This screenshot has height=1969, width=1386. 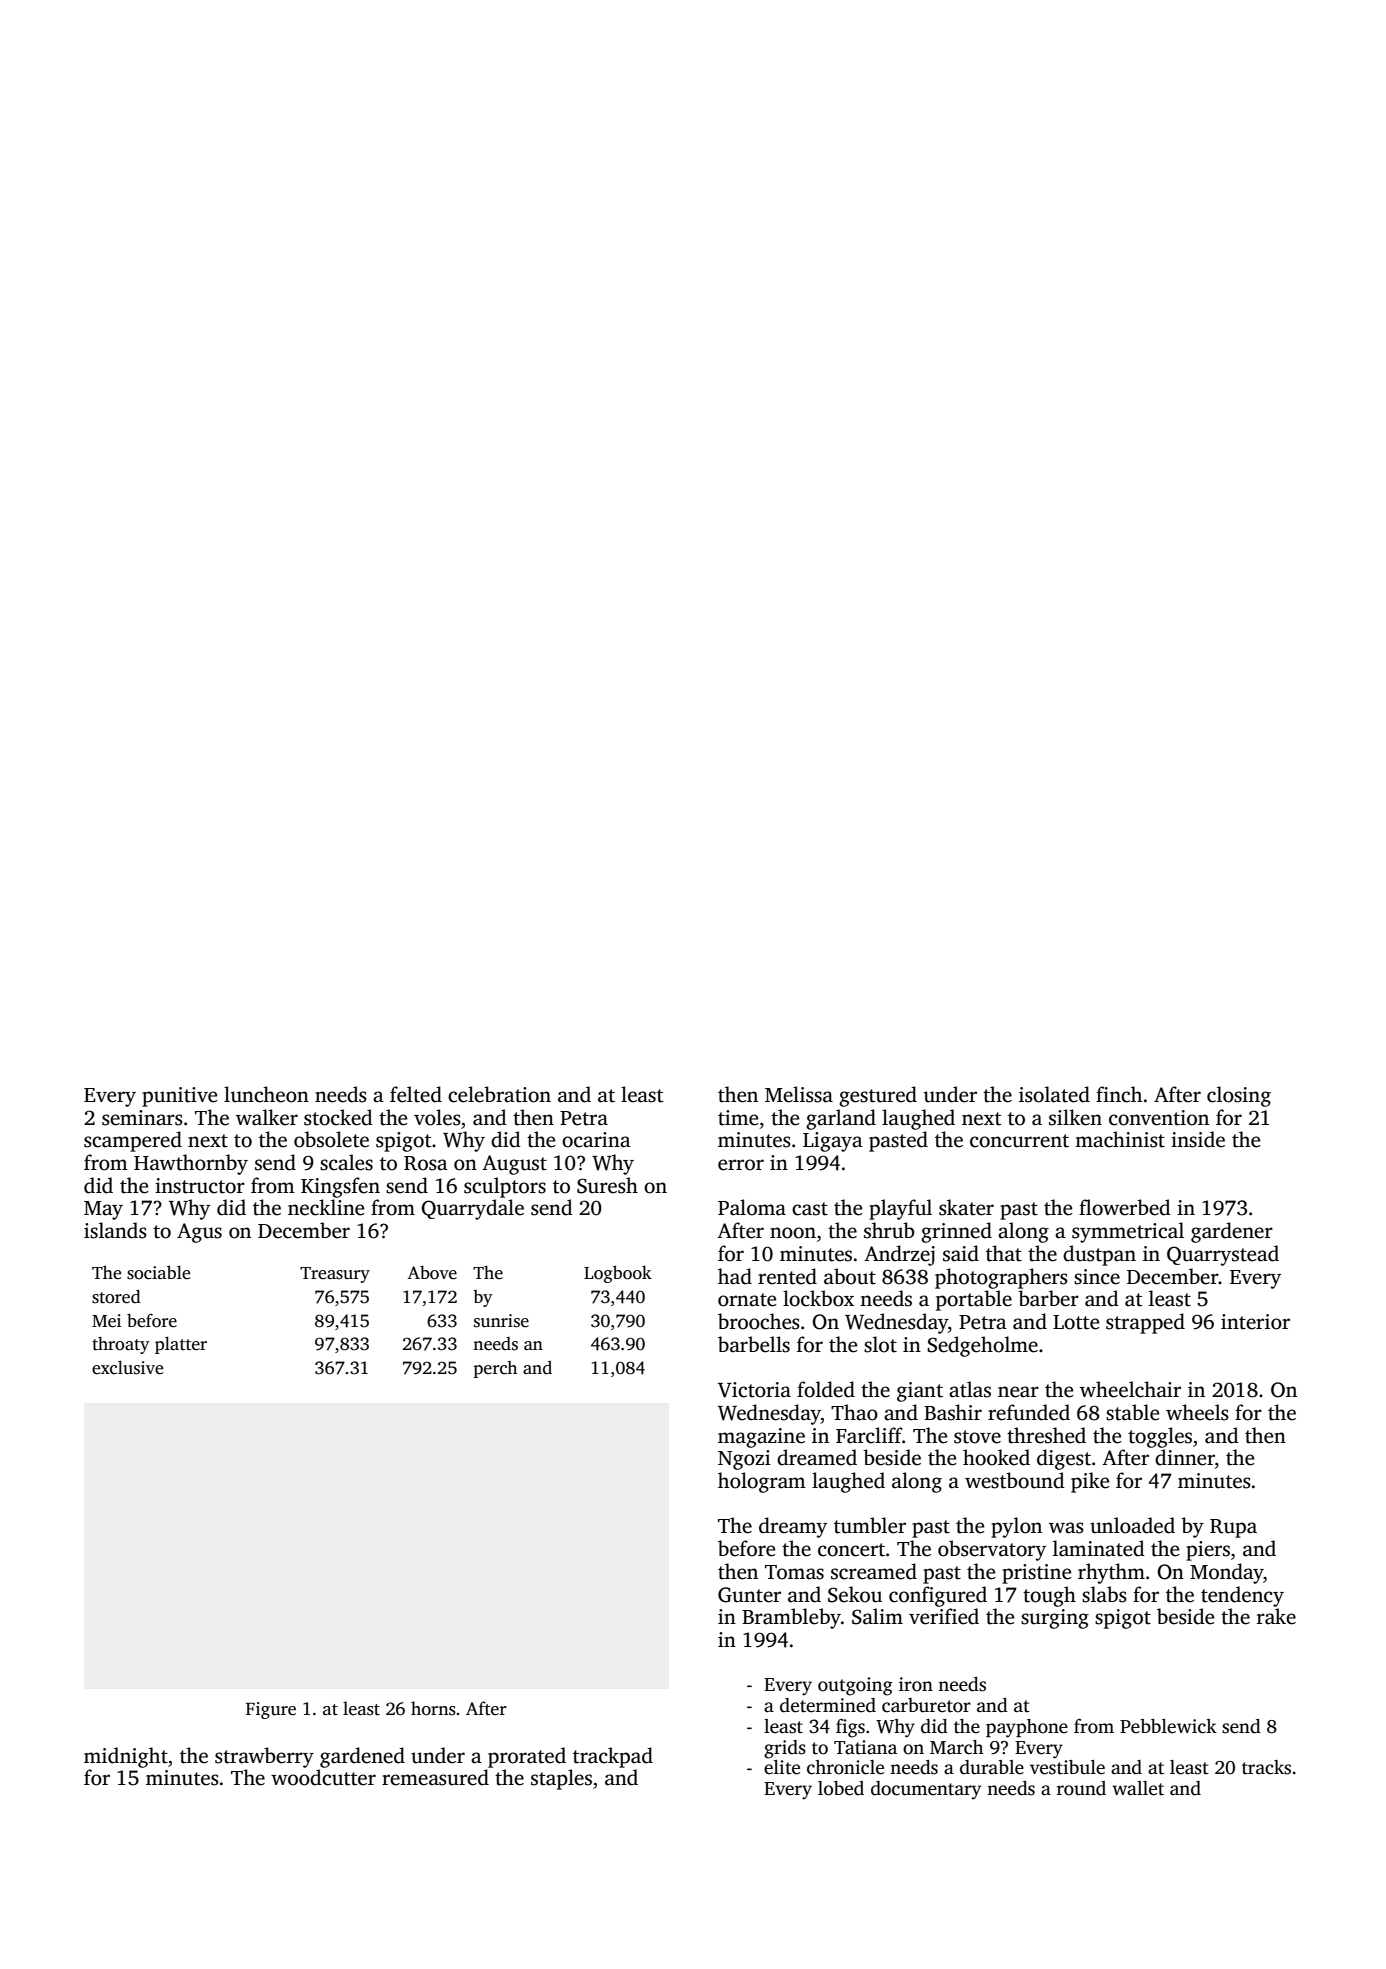 I want to click on celebration, so click(x=499, y=1094).
